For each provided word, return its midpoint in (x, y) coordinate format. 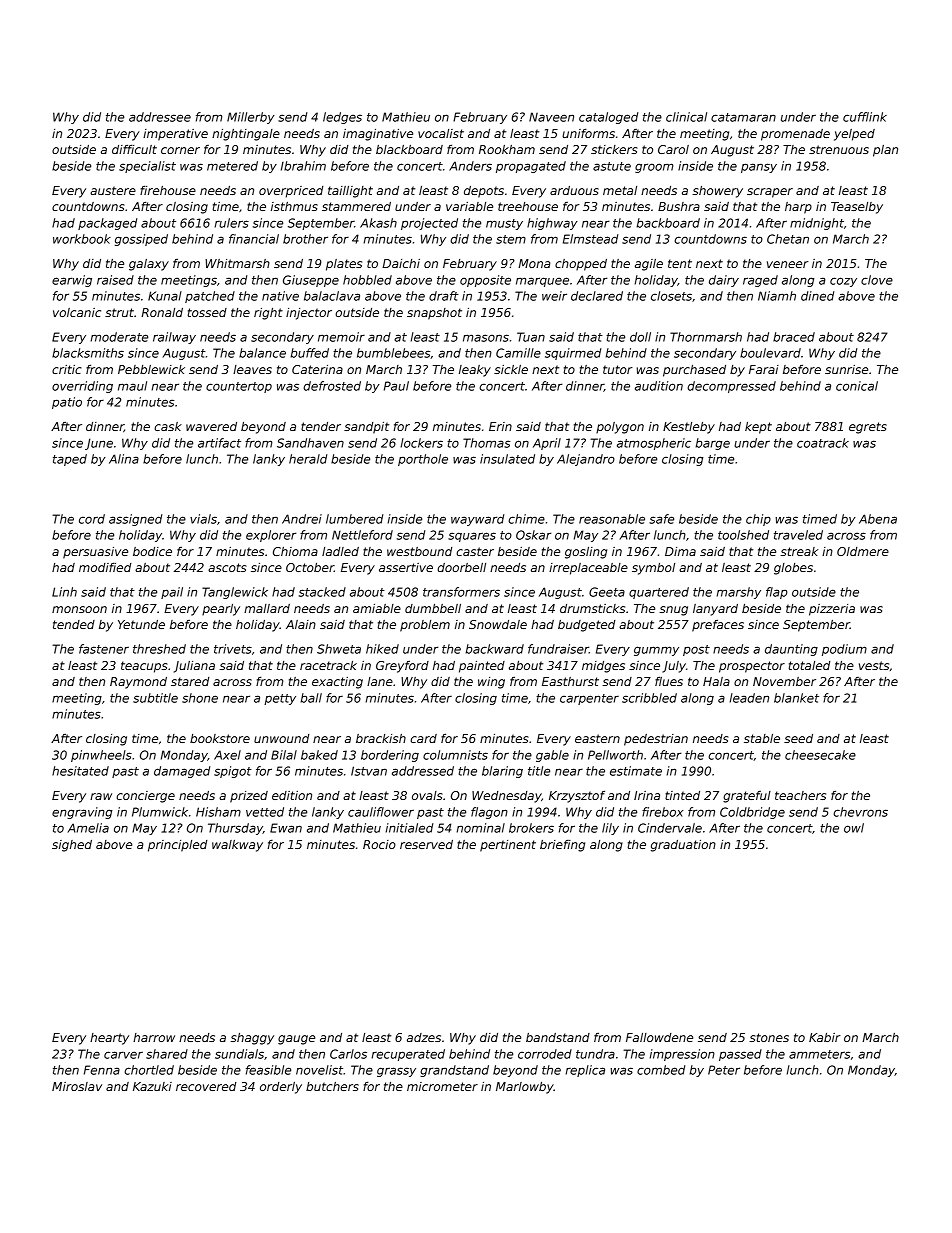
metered (232, 166)
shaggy (252, 1039)
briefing (562, 846)
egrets (868, 428)
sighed (72, 846)
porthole (423, 460)
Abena (878, 519)
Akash (378, 223)
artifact (219, 443)
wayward (477, 520)
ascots (227, 567)
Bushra (679, 206)
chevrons (860, 812)
